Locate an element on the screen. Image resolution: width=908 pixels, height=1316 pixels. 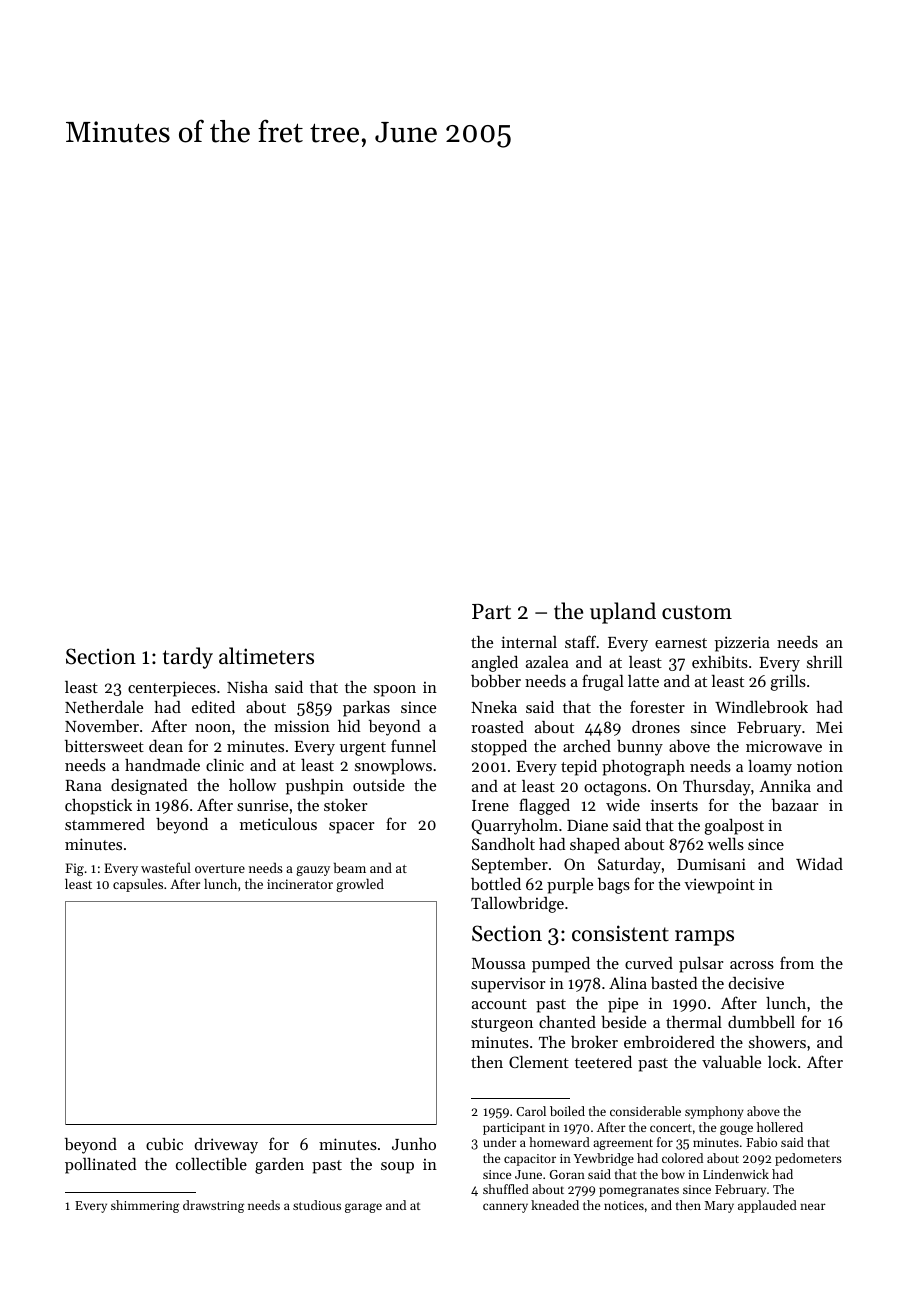
pollinated is located at coordinates (101, 1166).
